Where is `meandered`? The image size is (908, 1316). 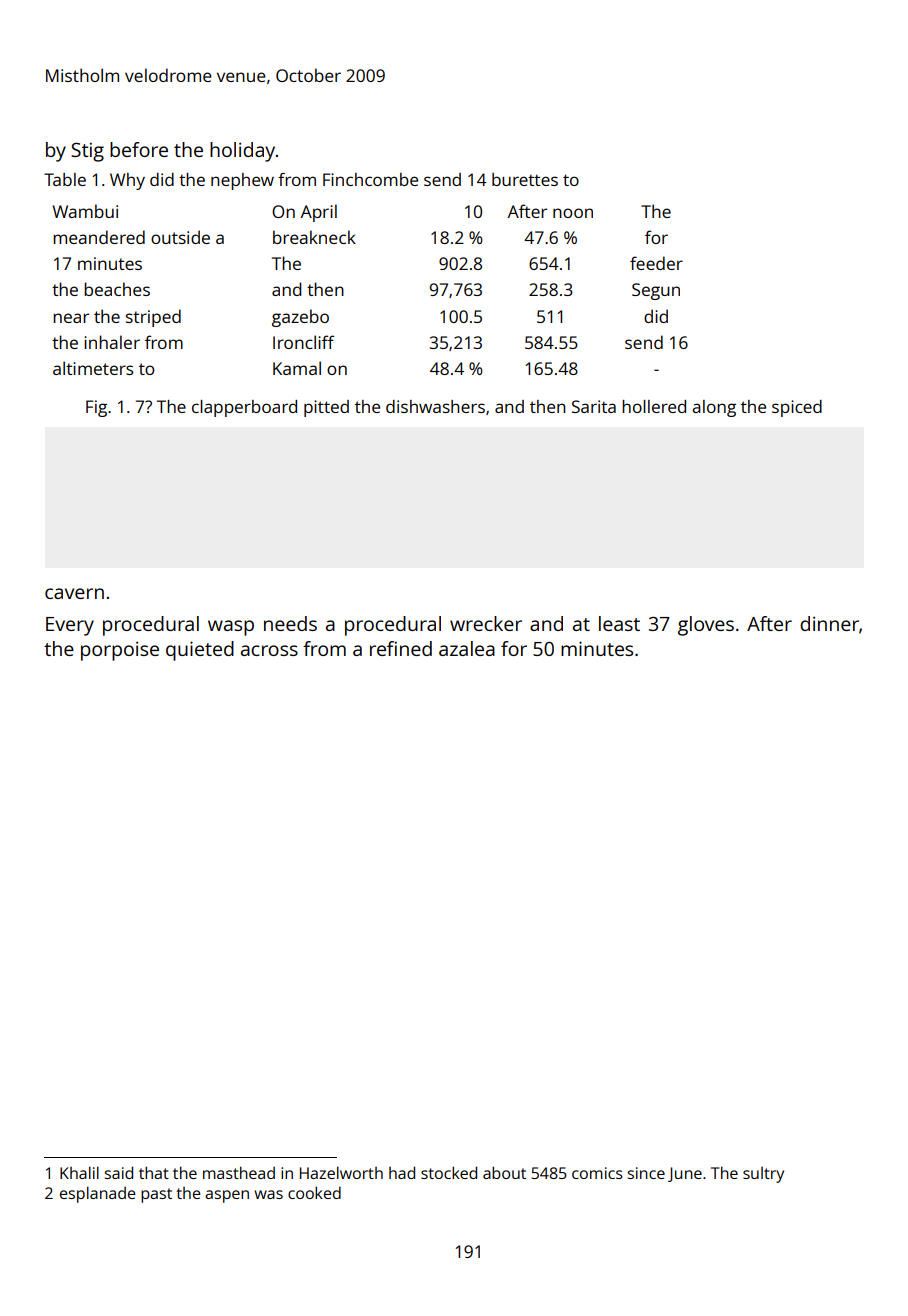
meandered is located at coordinates (99, 237).
